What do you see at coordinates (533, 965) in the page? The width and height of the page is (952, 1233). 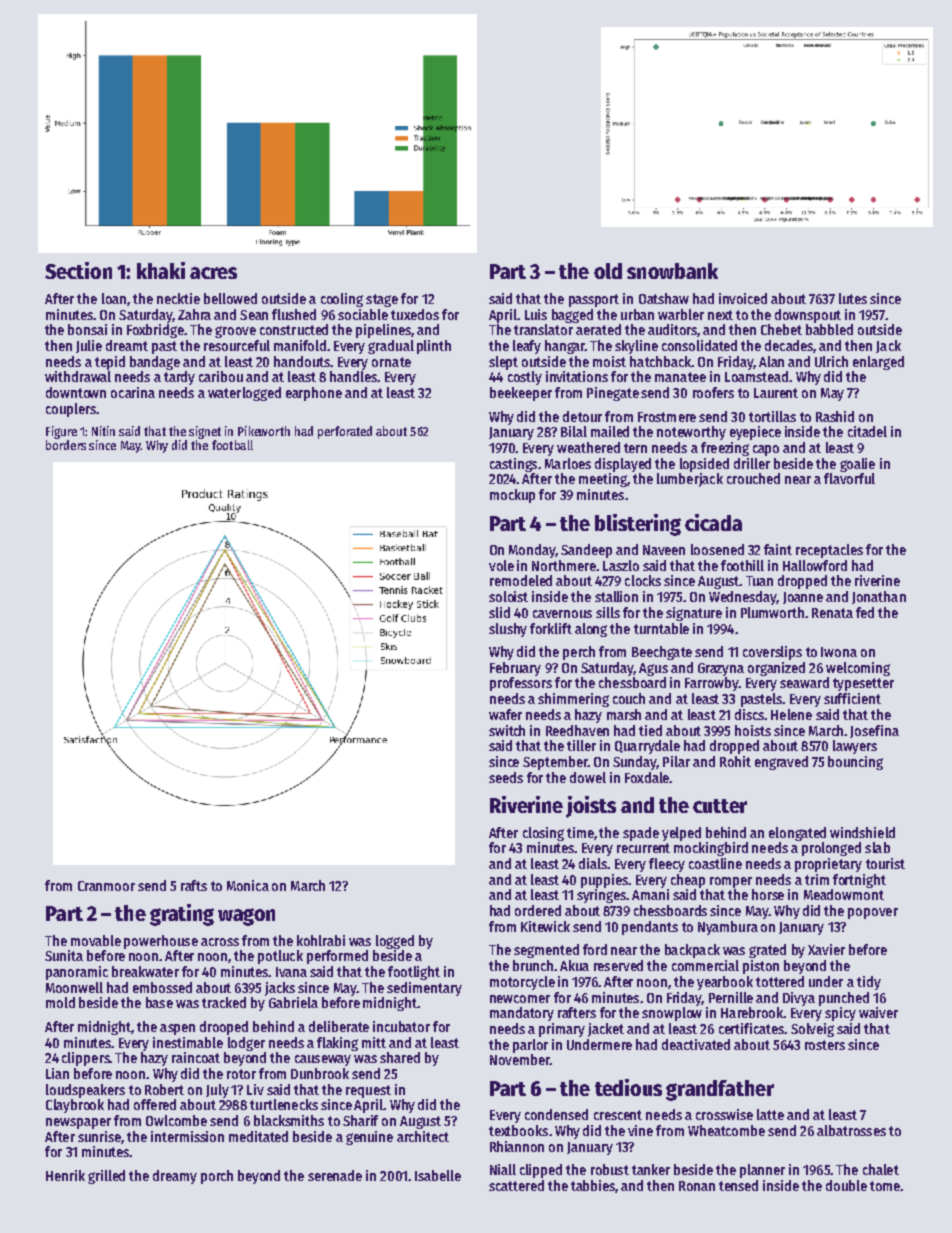 I see `brunch` at bounding box center [533, 965].
